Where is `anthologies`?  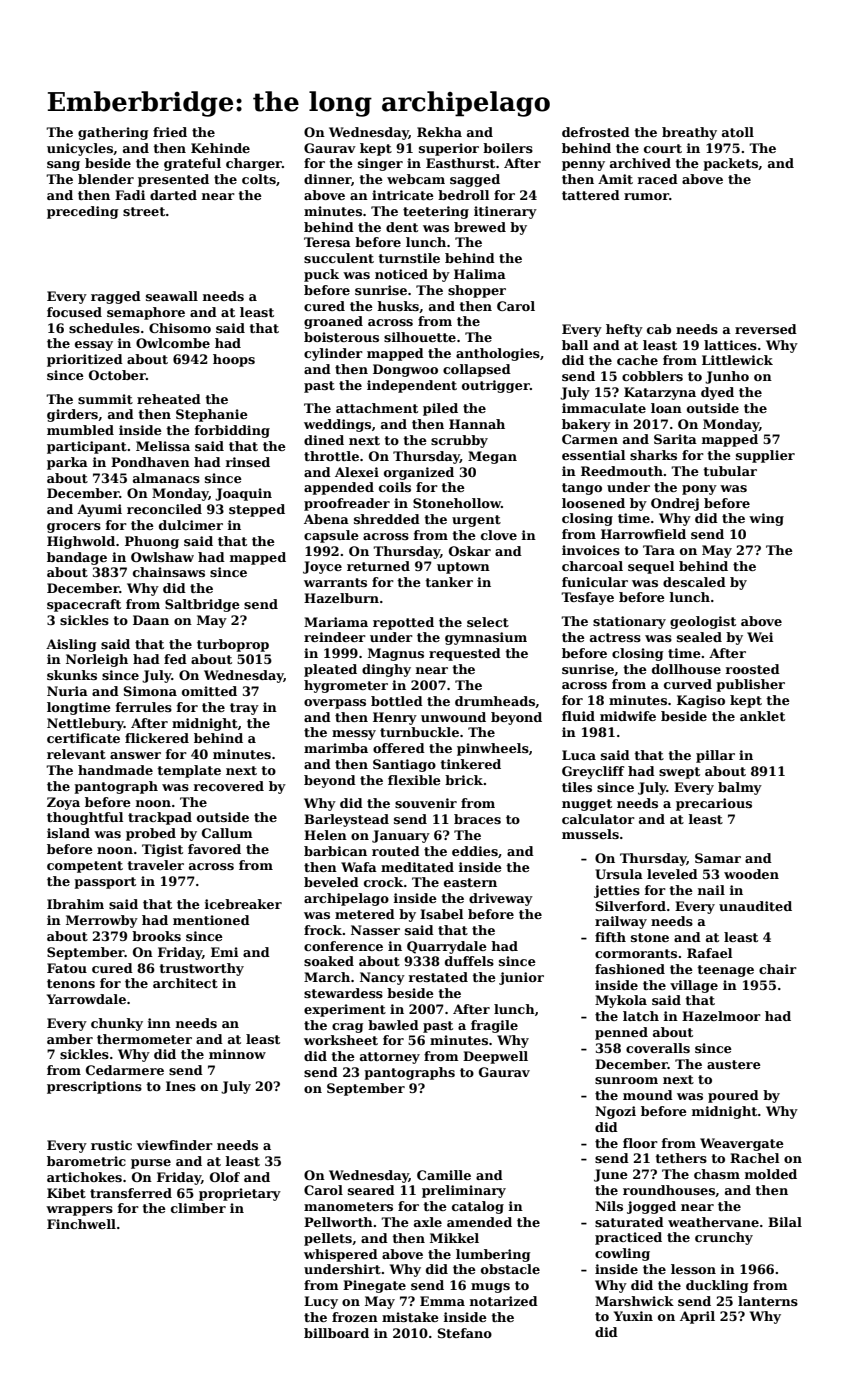
anthologies is located at coordinates (498, 354).
